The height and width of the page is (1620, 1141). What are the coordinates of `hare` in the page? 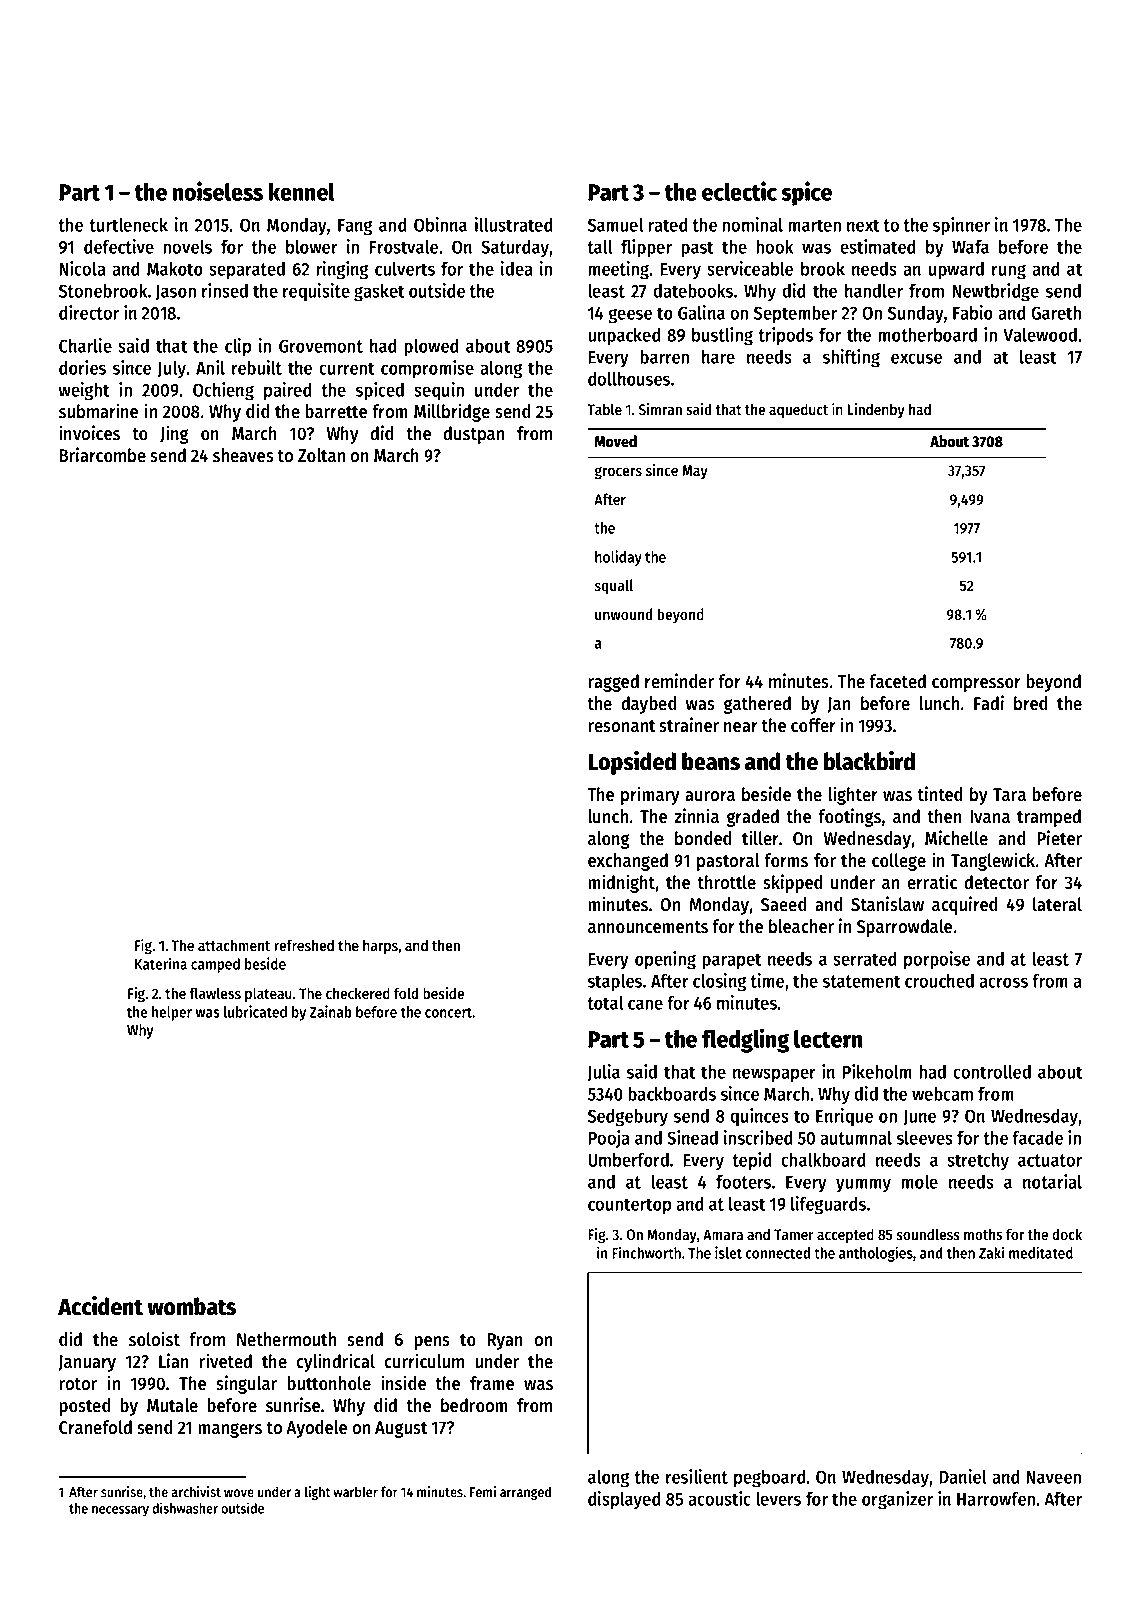 It's located at (718, 357).
